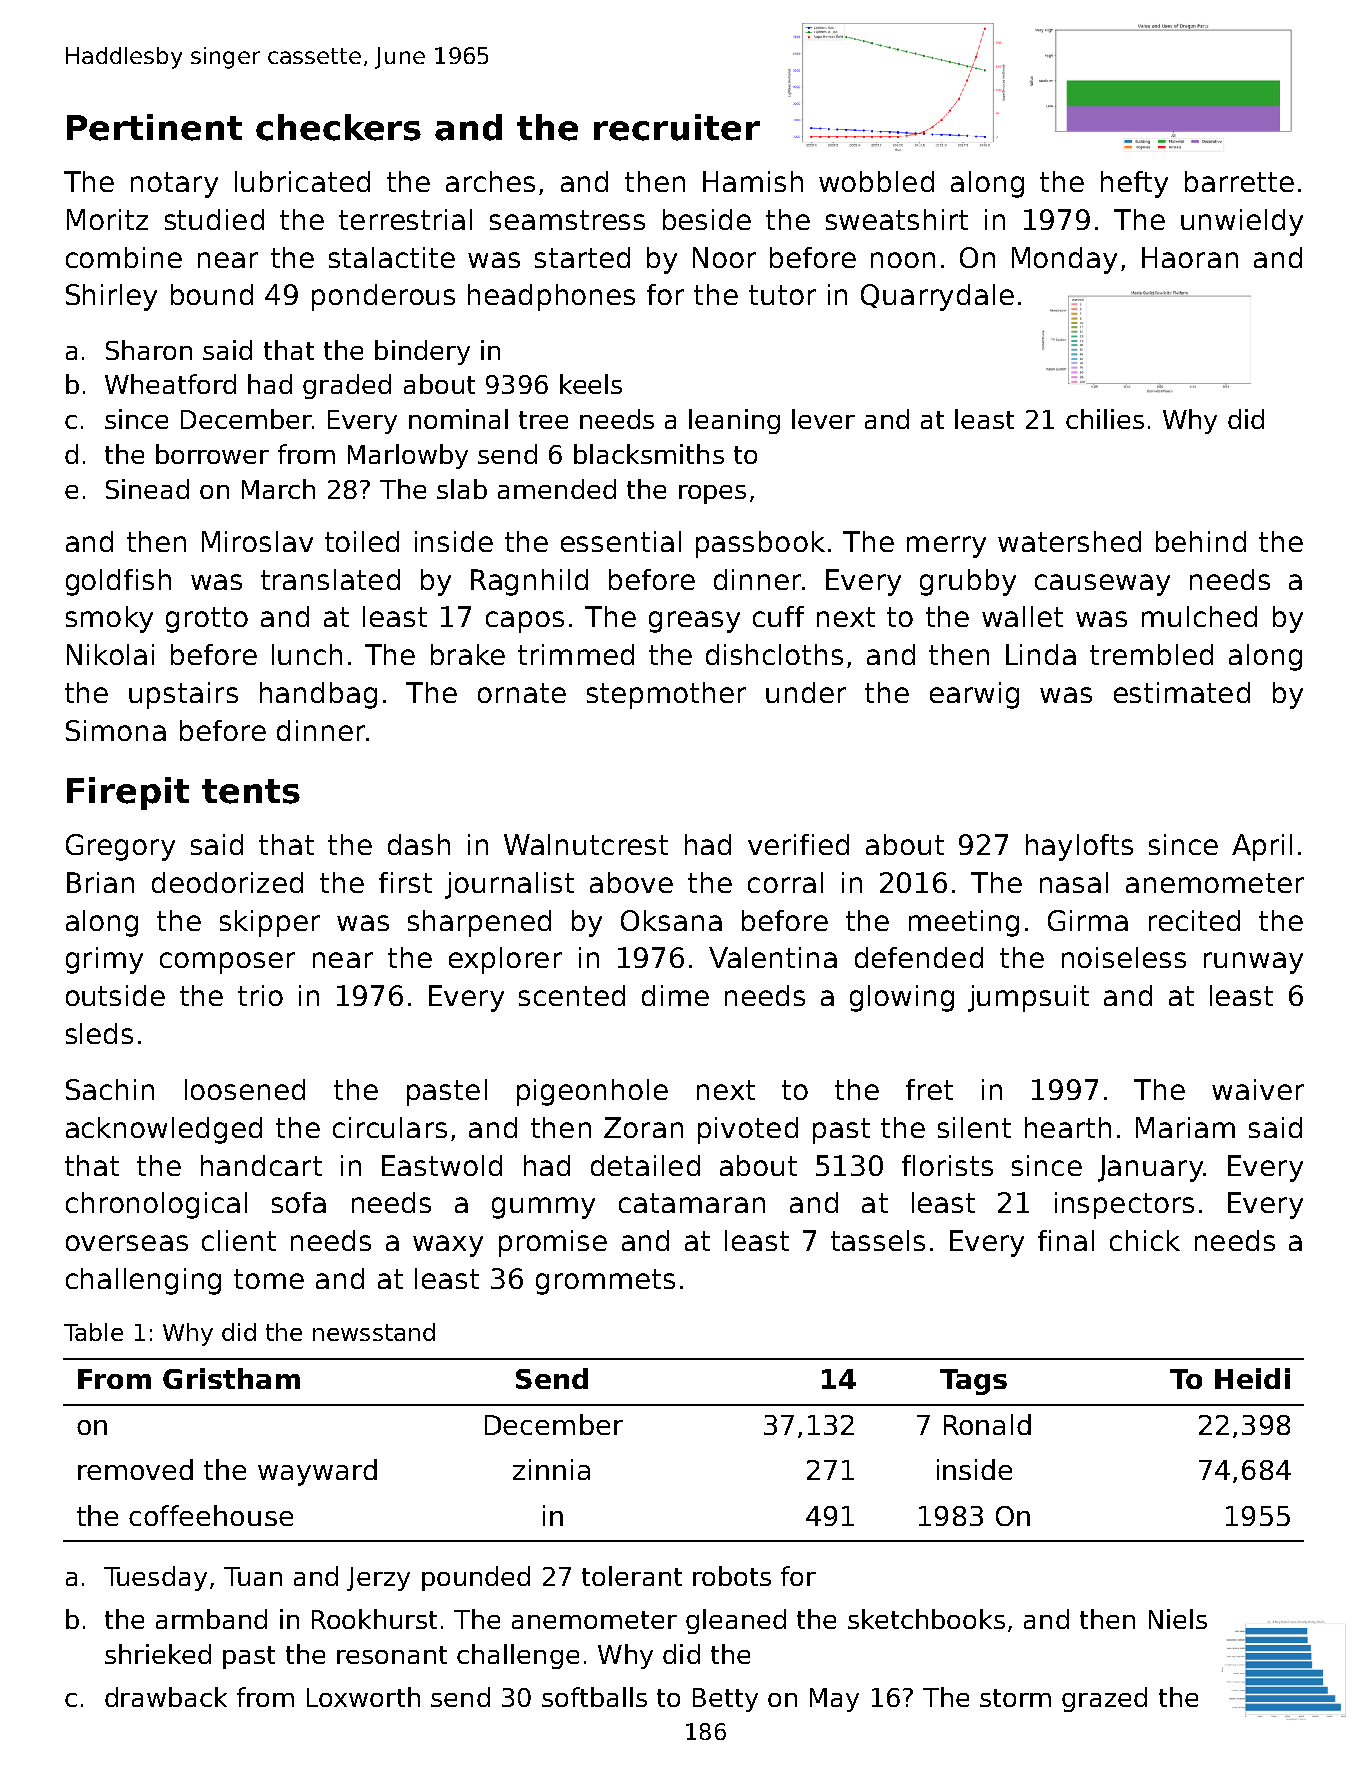 This document has width=1368, height=1770. I want to click on grazed, so click(1104, 1699).
